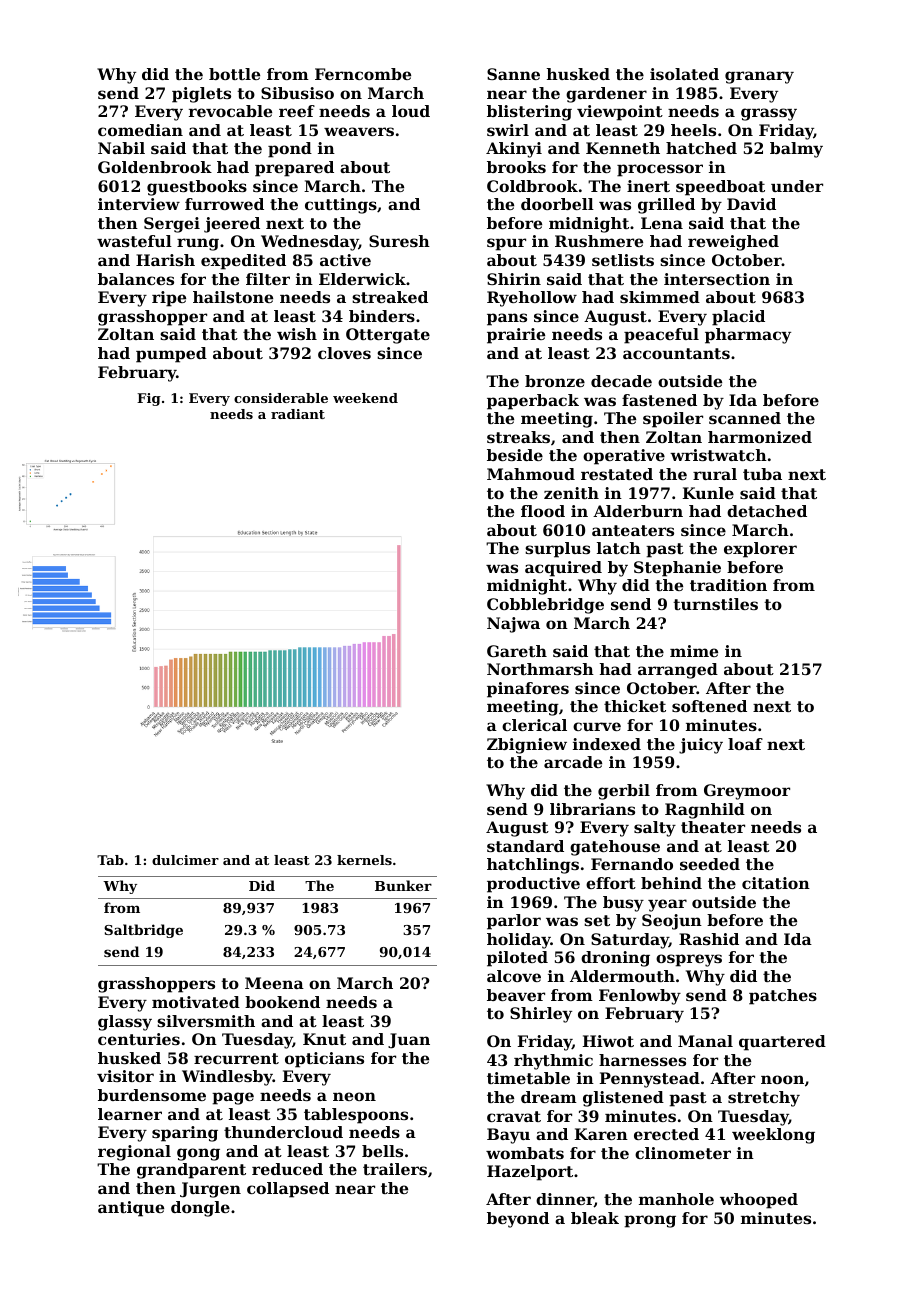 The width and height of the screenshot is (924, 1314). I want to click on Ottergate, so click(388, 336).
